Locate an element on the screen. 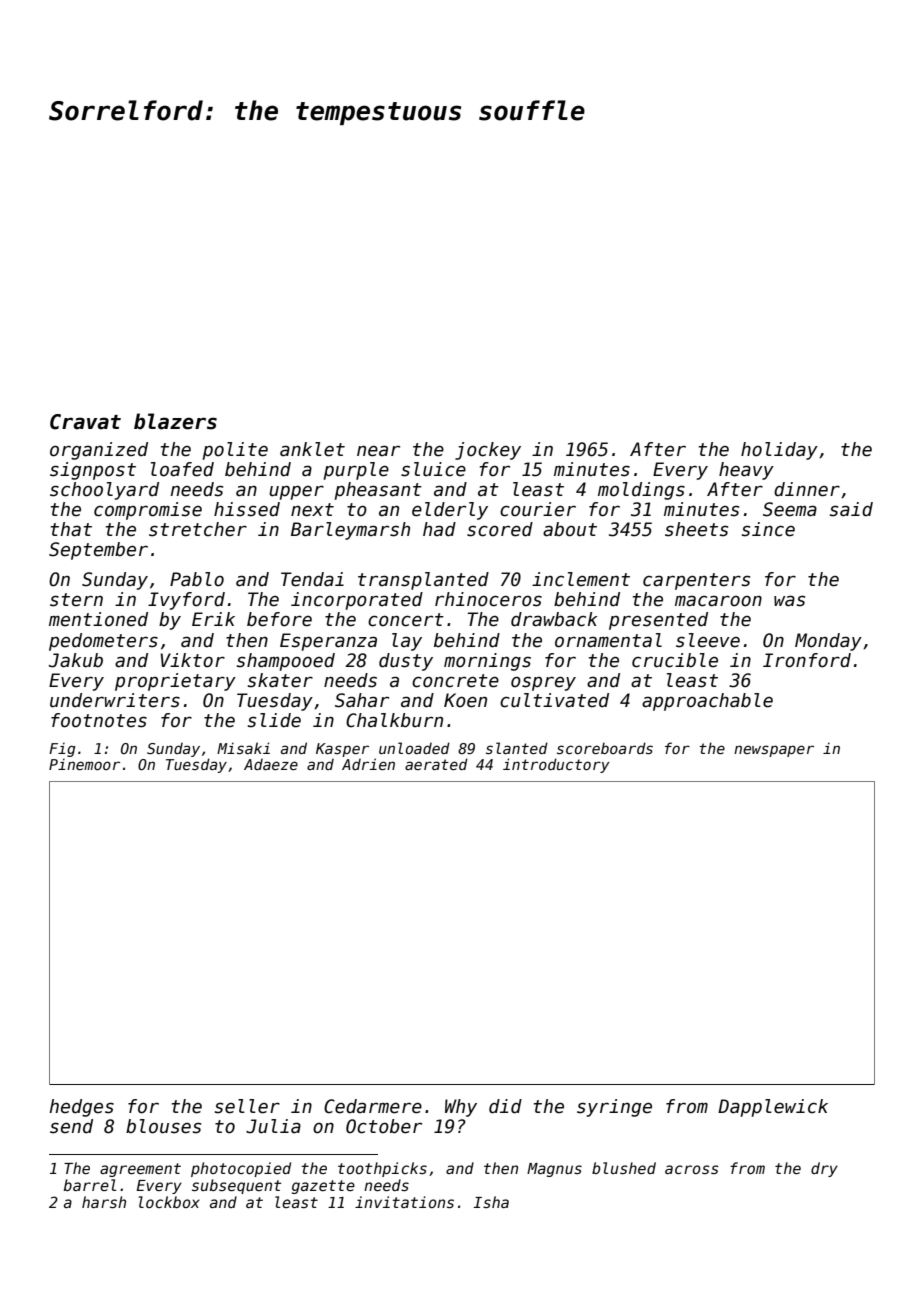 This screenshot has height=1308, width=924. Adrien is located at coordinates (368, 764).
